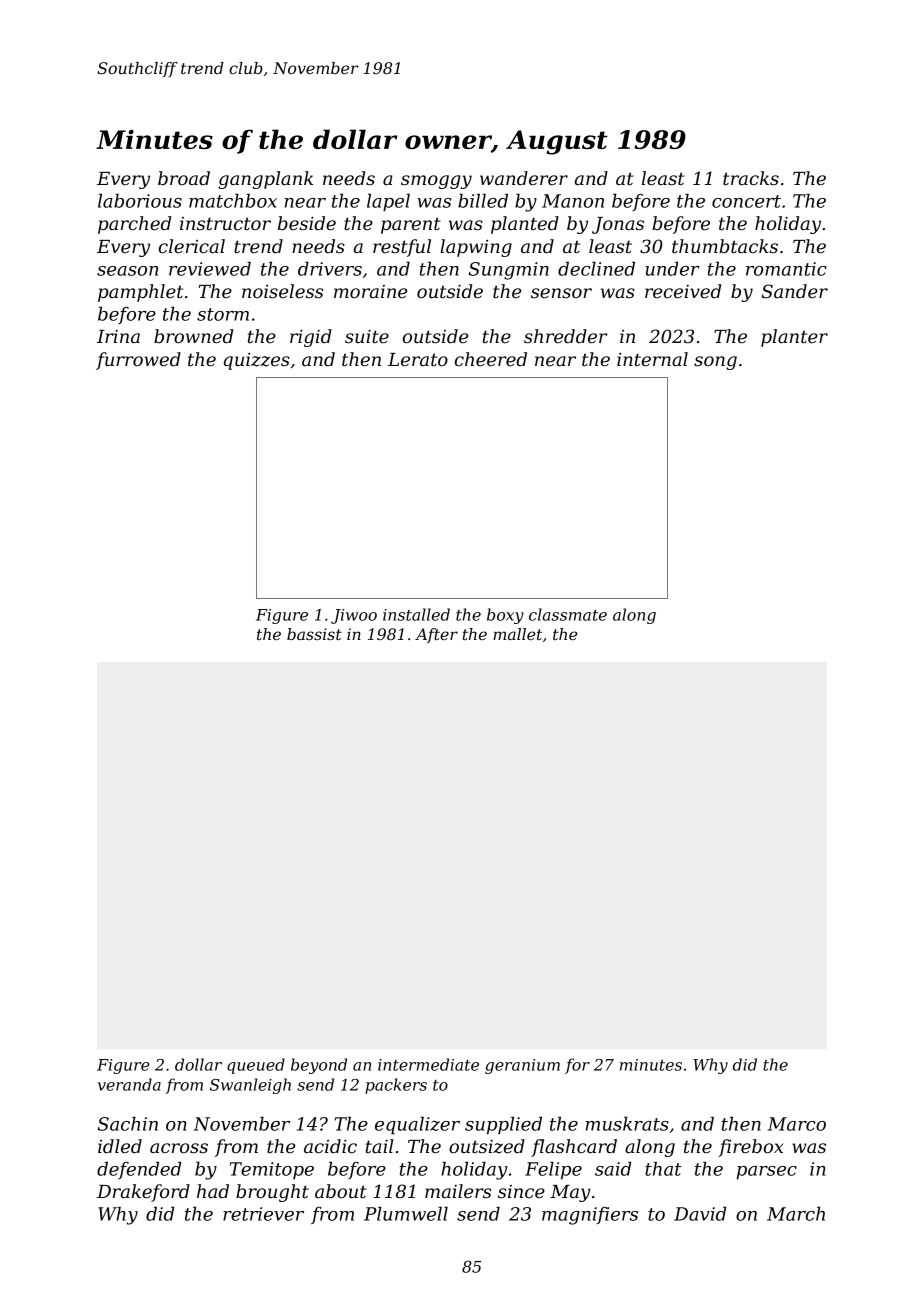 Image resolution: width=924 pixels, height=1314 pixels. What do you see at coordinates (354, 616) in the image?
I see `Jiwoo` at bounding box center [354, 616].
